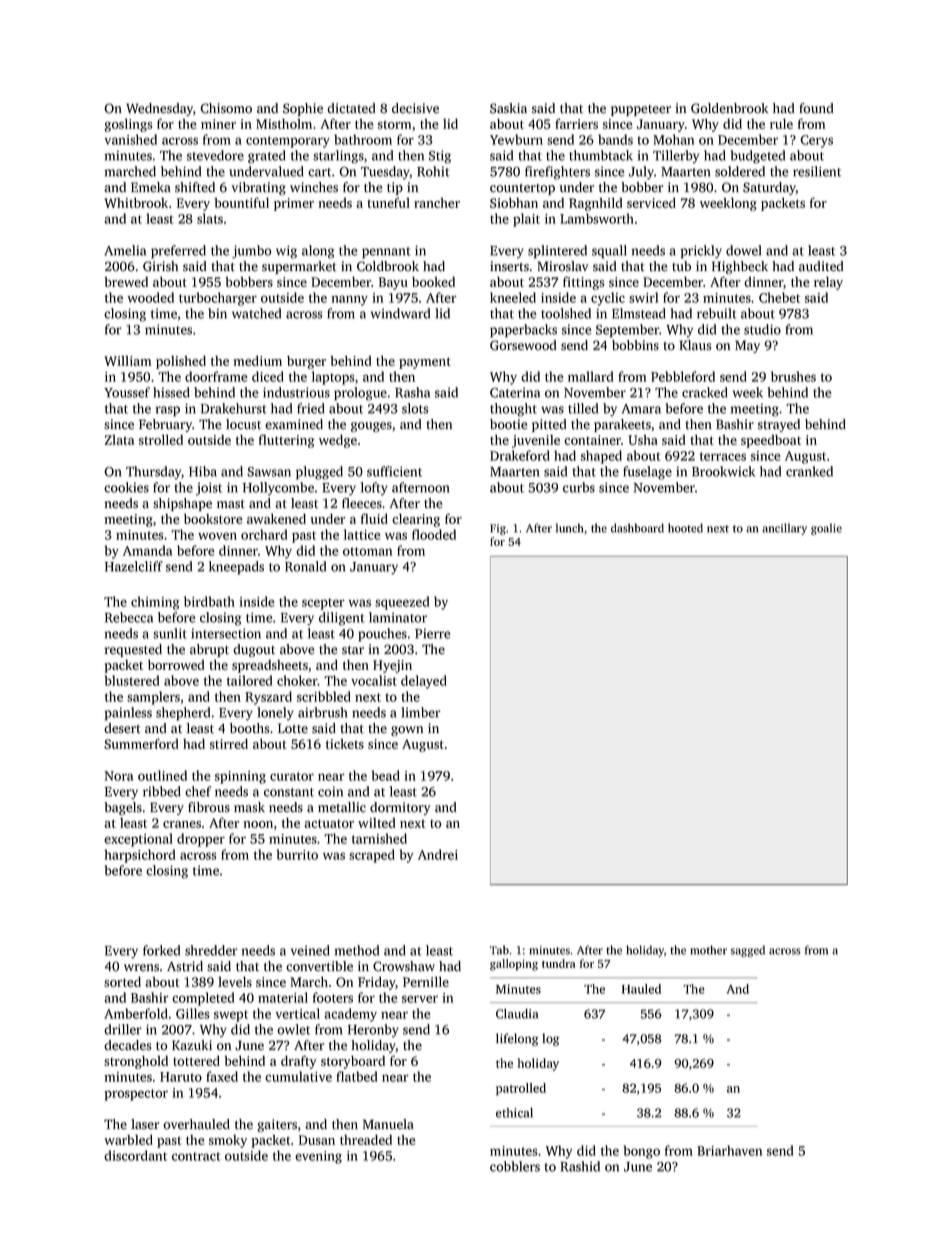  Describe the element at coordinates (557, 173) in the screenshot. I see `firefighters` at that location.
